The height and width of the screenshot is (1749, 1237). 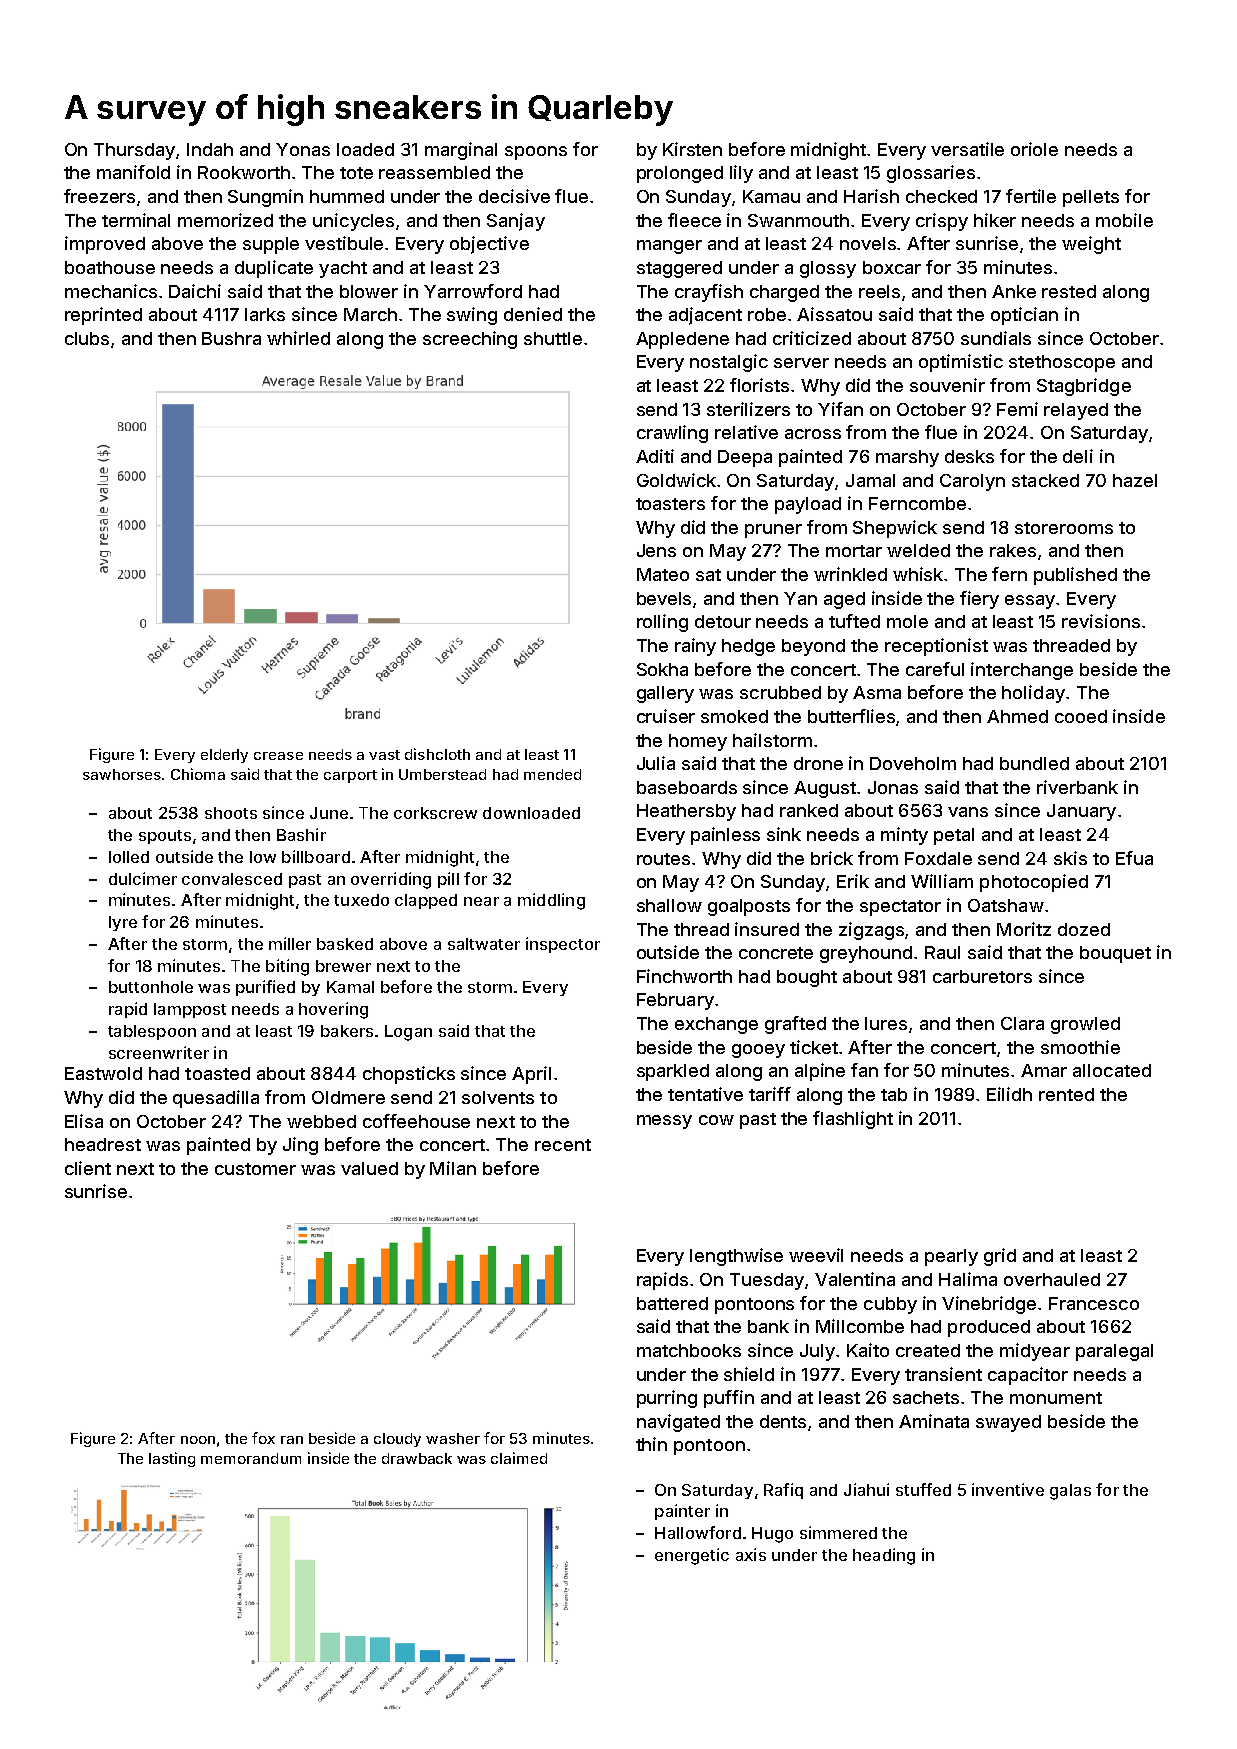 What do you see at coordinates (741, 174) in the screenshot?
I see `lily` at bounding box center [741, 174].
